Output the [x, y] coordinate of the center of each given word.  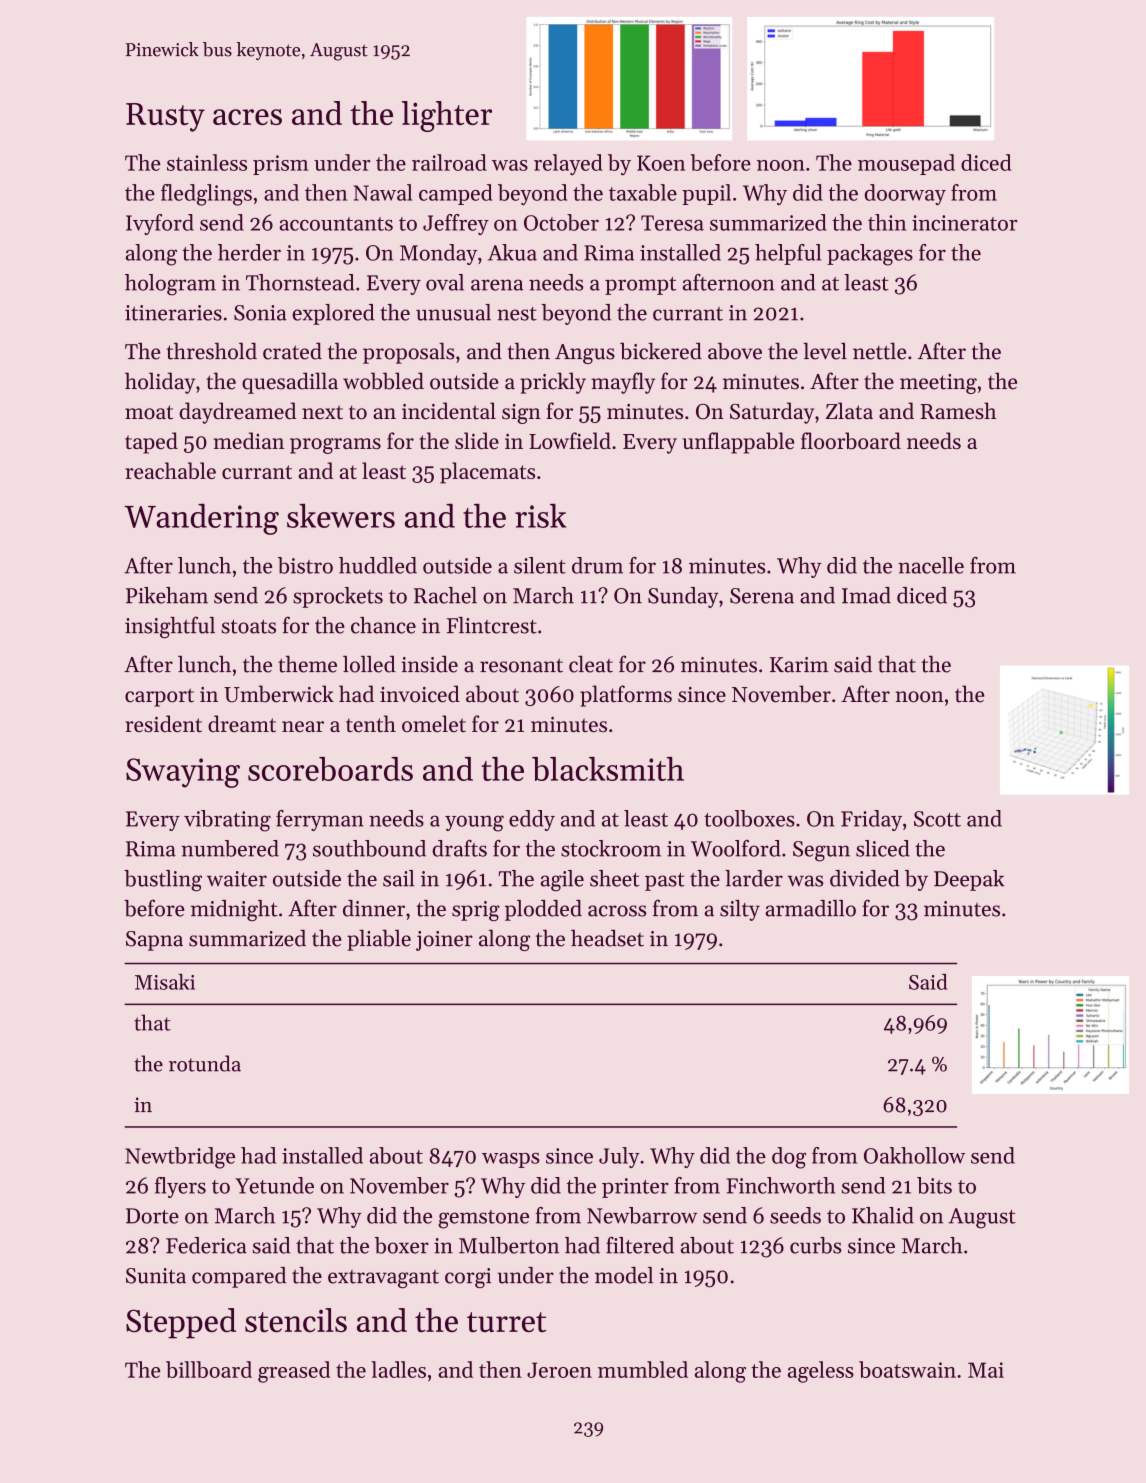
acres [247, 117]
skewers [341, 516]
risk [540, 515]
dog [789, 1158]
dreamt [242, 723]
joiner [444, 941]
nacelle [931, 565]
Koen [661, 163]
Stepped [181, 1323]
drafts [459, 848]
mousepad [906, 164]
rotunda [205, 1063]
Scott [937, 819]
